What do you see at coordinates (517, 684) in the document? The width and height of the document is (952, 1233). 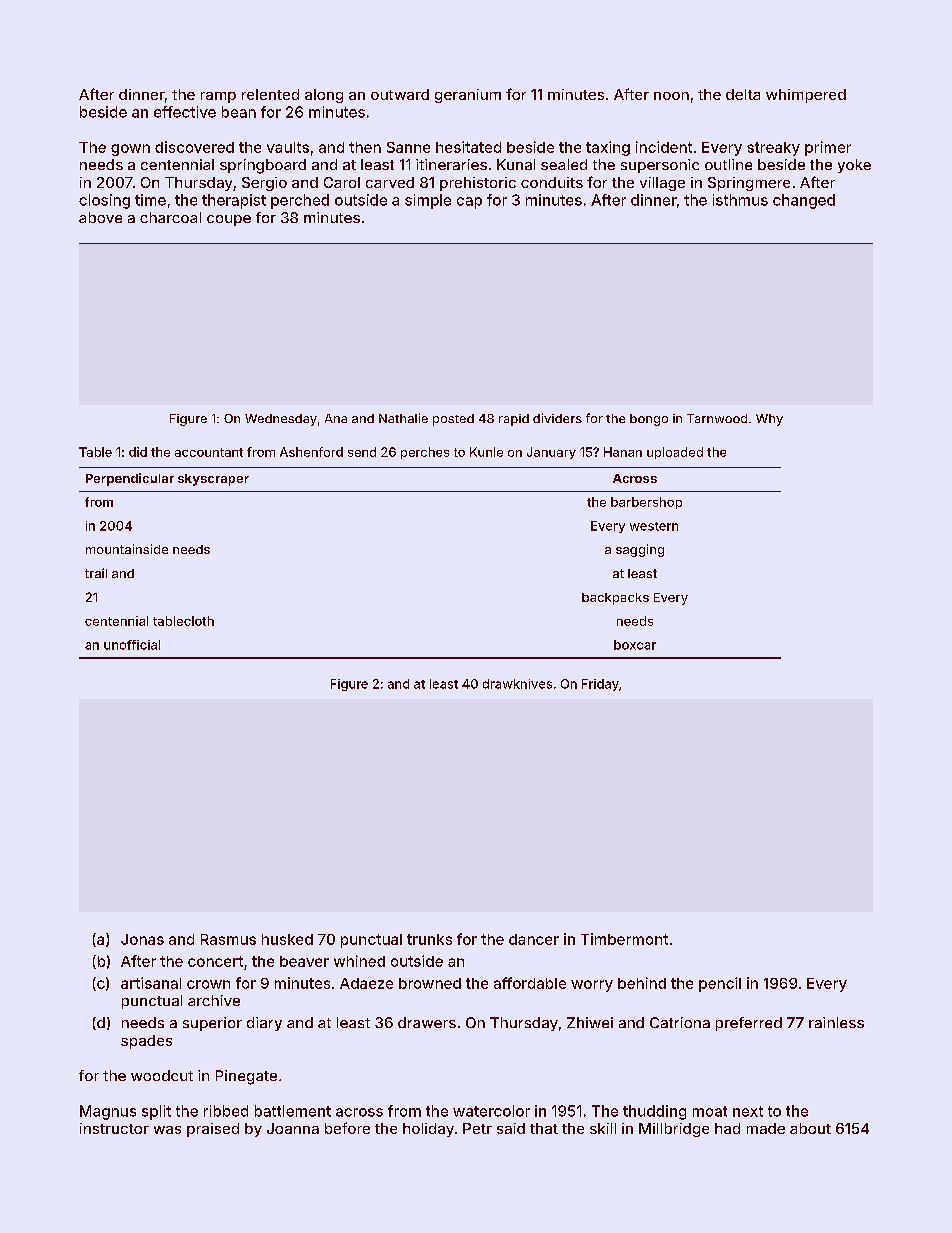 I see `drawknives` at bounding box center [517, 684].
